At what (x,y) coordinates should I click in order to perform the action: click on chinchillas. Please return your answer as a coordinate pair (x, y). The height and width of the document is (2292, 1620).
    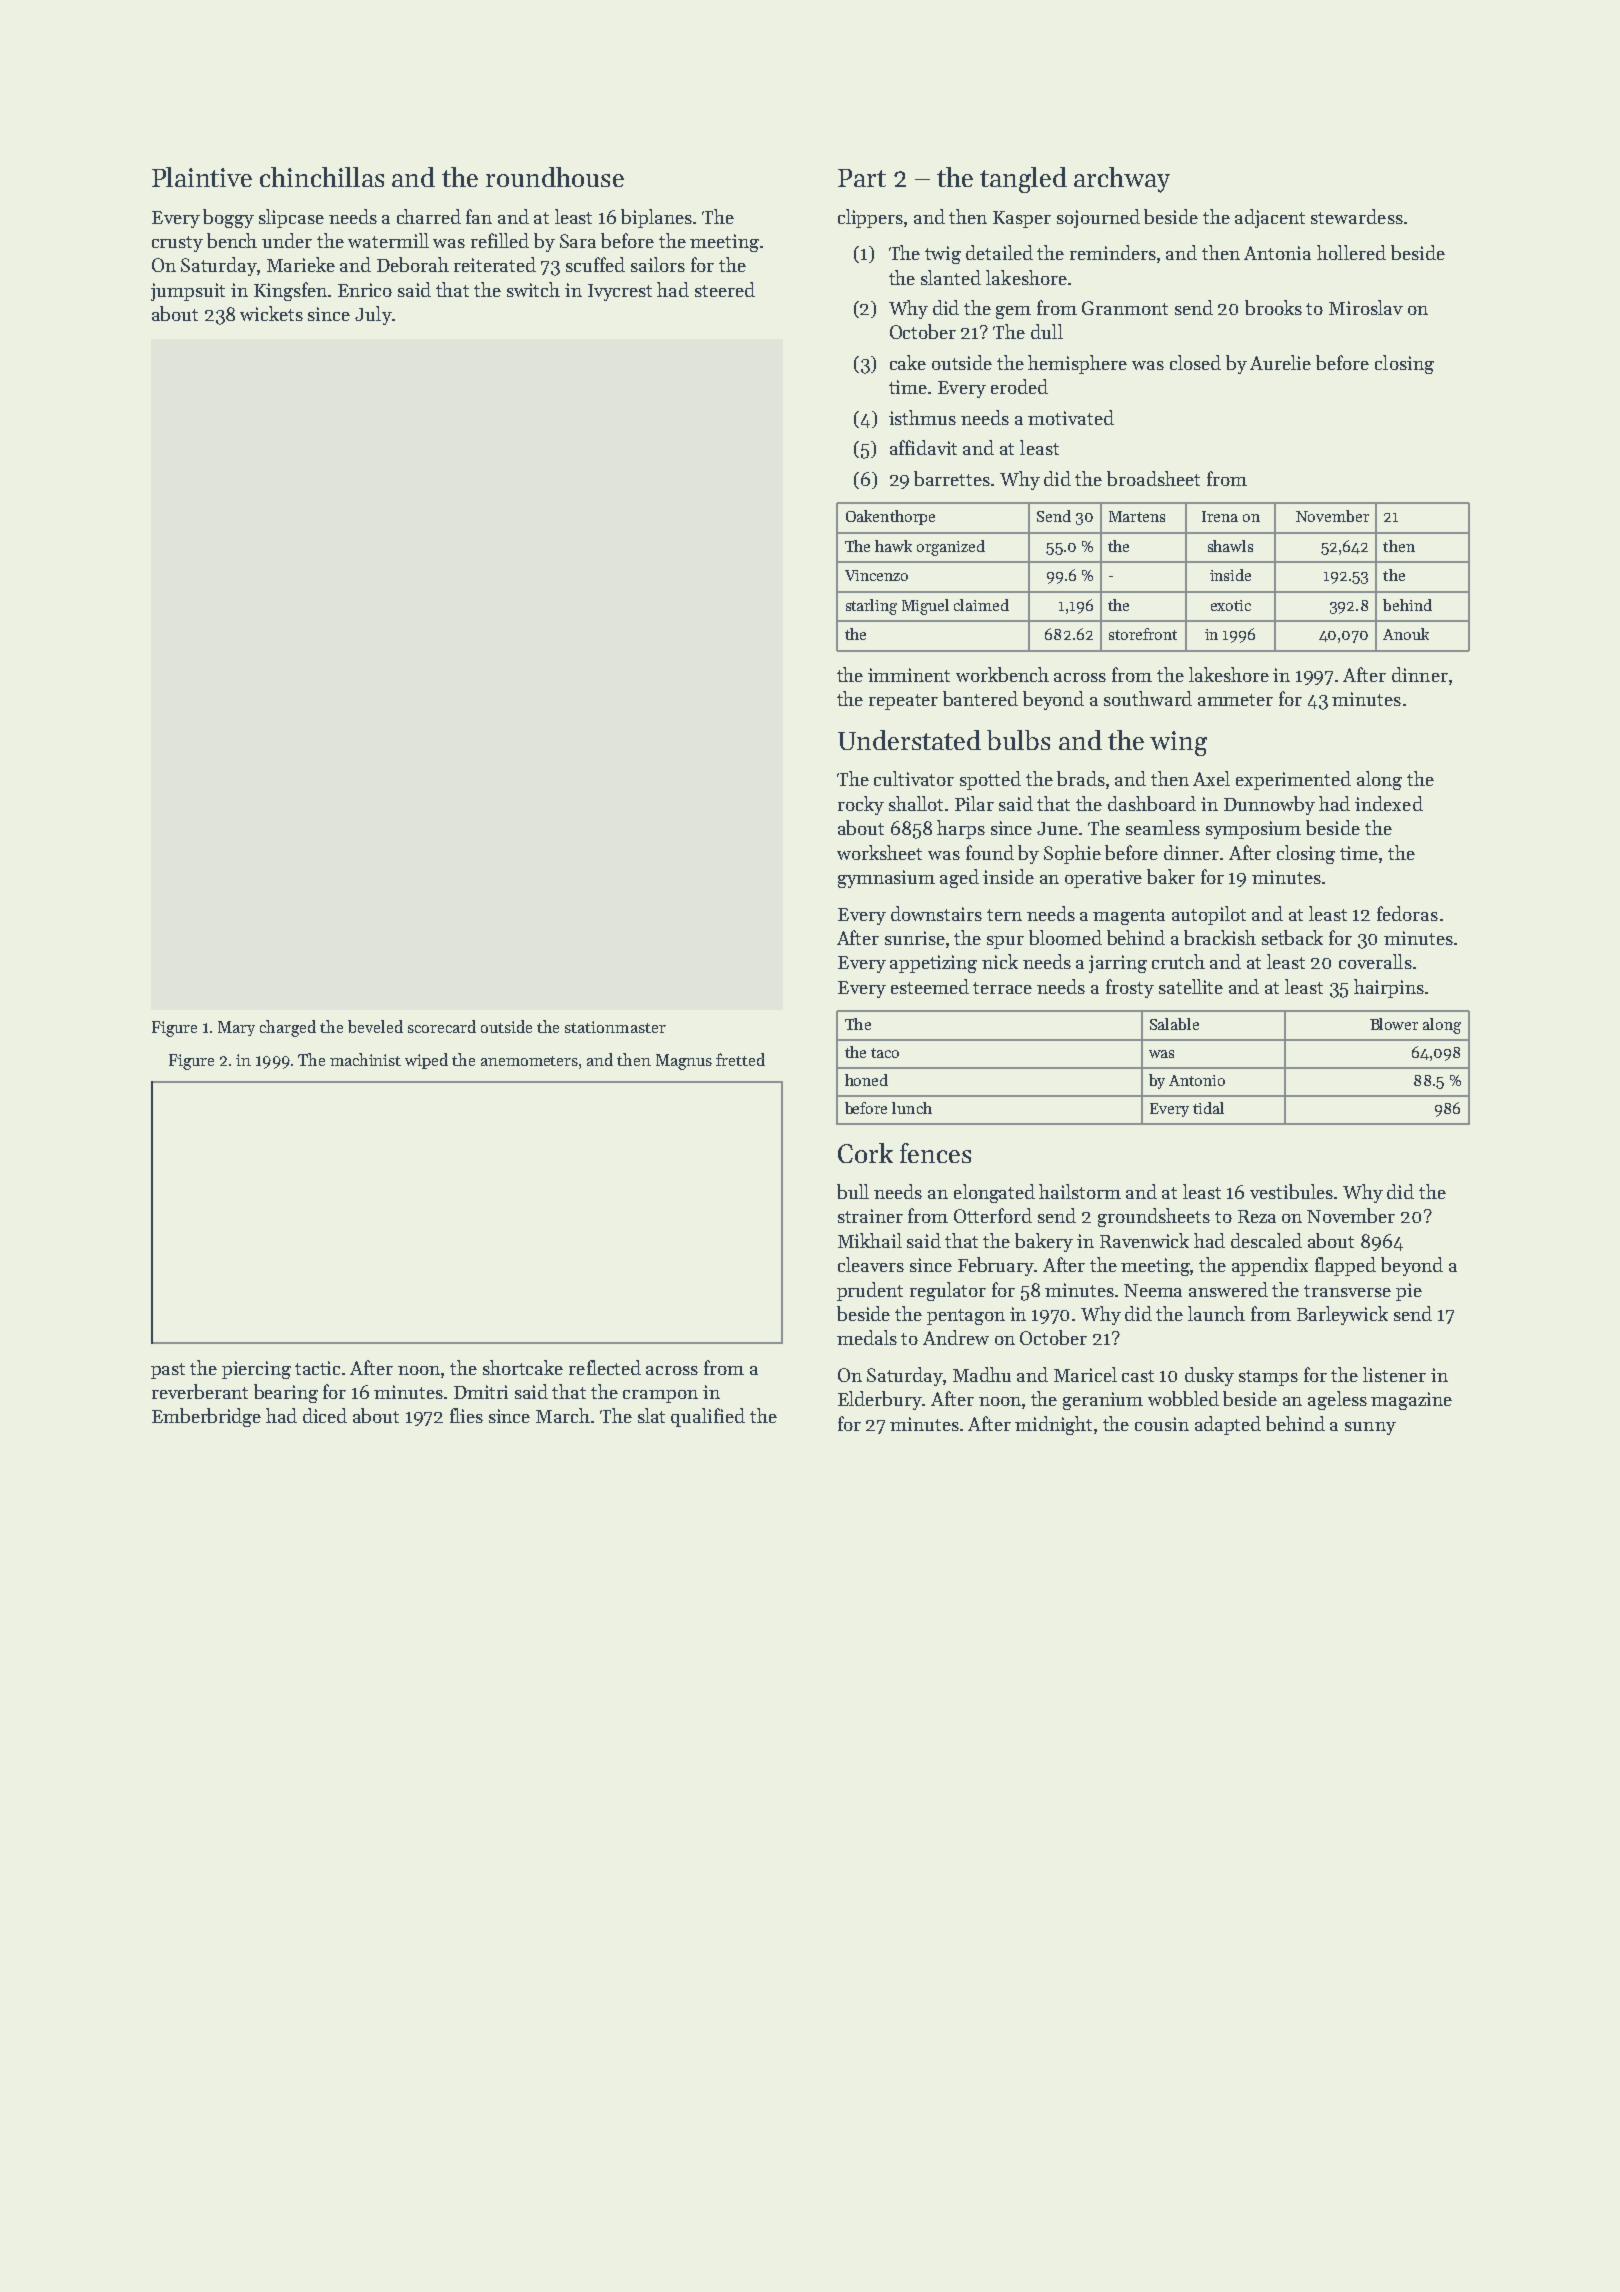
    Looking at the image, I should click on (322, 177).
